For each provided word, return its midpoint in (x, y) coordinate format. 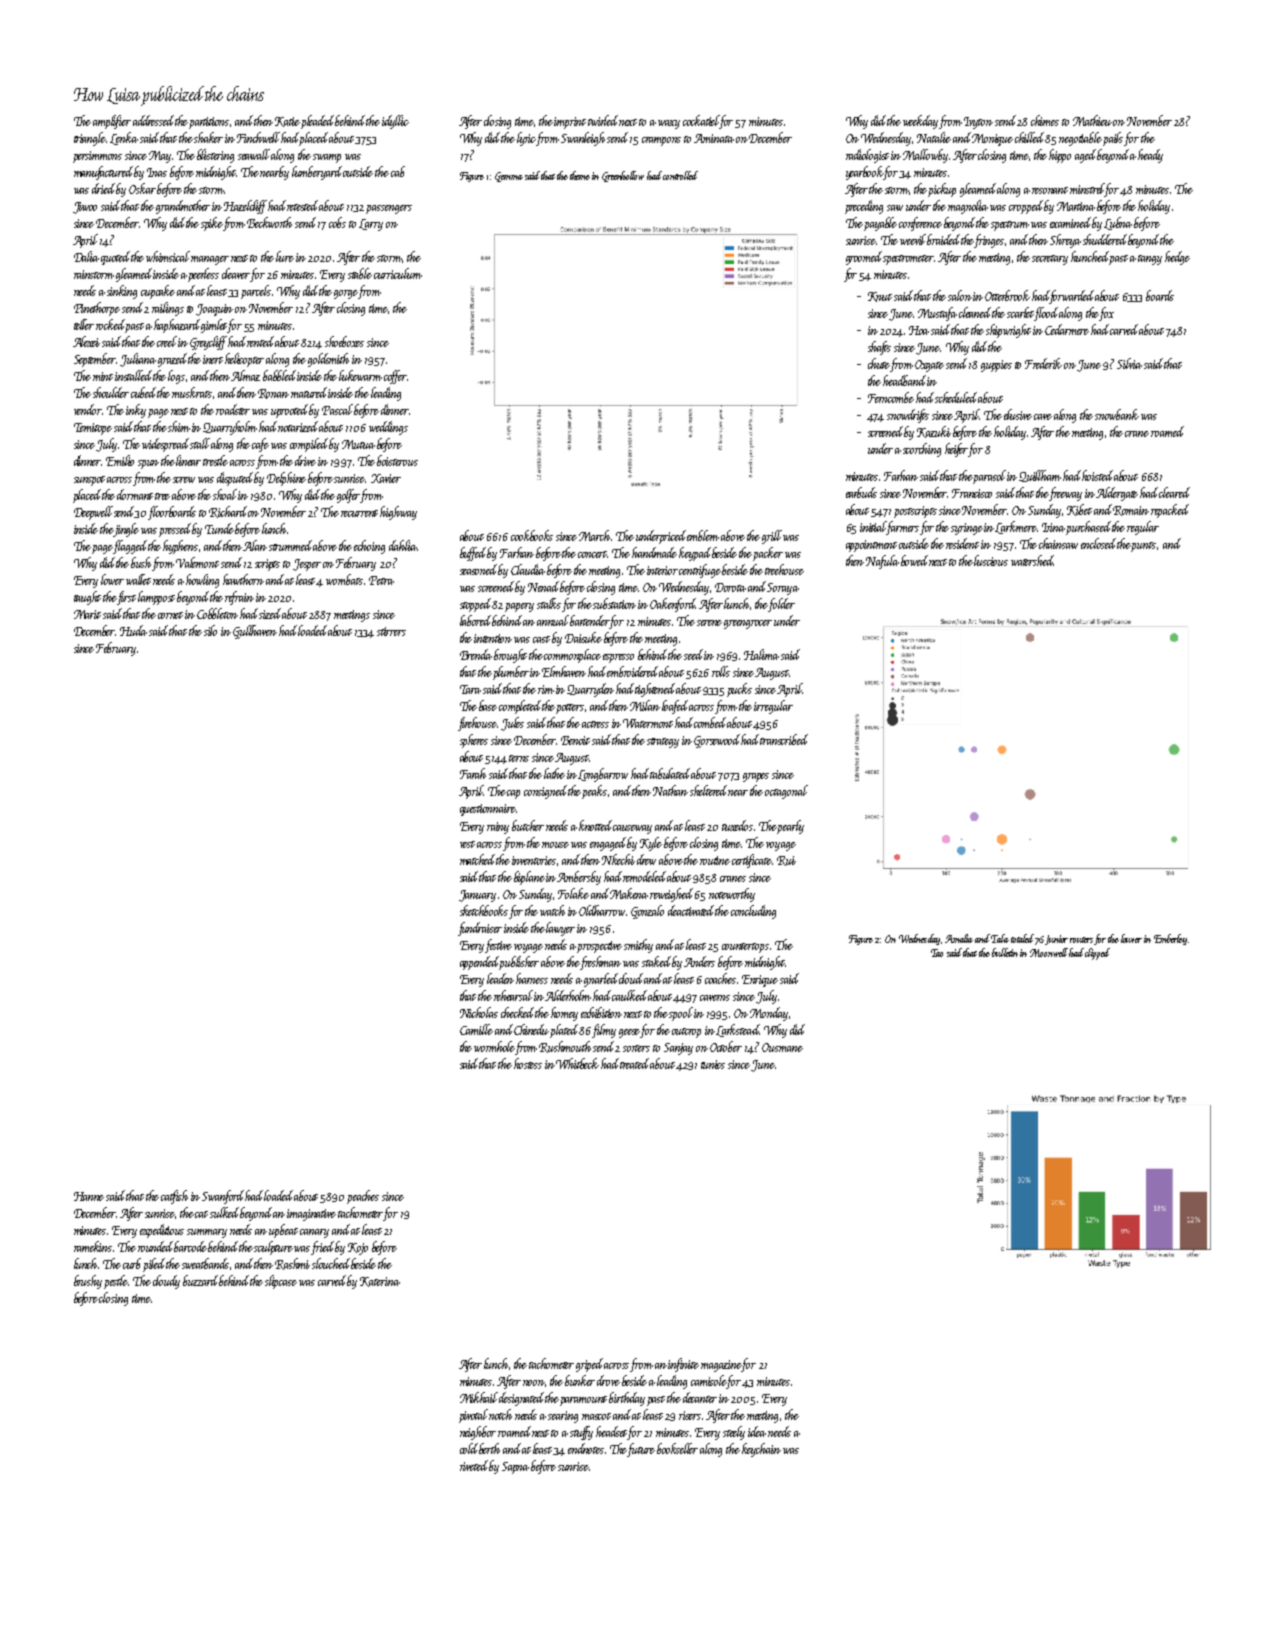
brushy (88, 1282)
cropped (1026, 207)
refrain (239, 598)
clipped (1097, 954)
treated (634, 1063)
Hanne (89, 1196)
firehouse (477, 724)
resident (962, 543)
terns (519, 758)
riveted (474, 1465)
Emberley (1170, 939)
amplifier (112, 122)
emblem (703, 535)
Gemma (509, 177)
